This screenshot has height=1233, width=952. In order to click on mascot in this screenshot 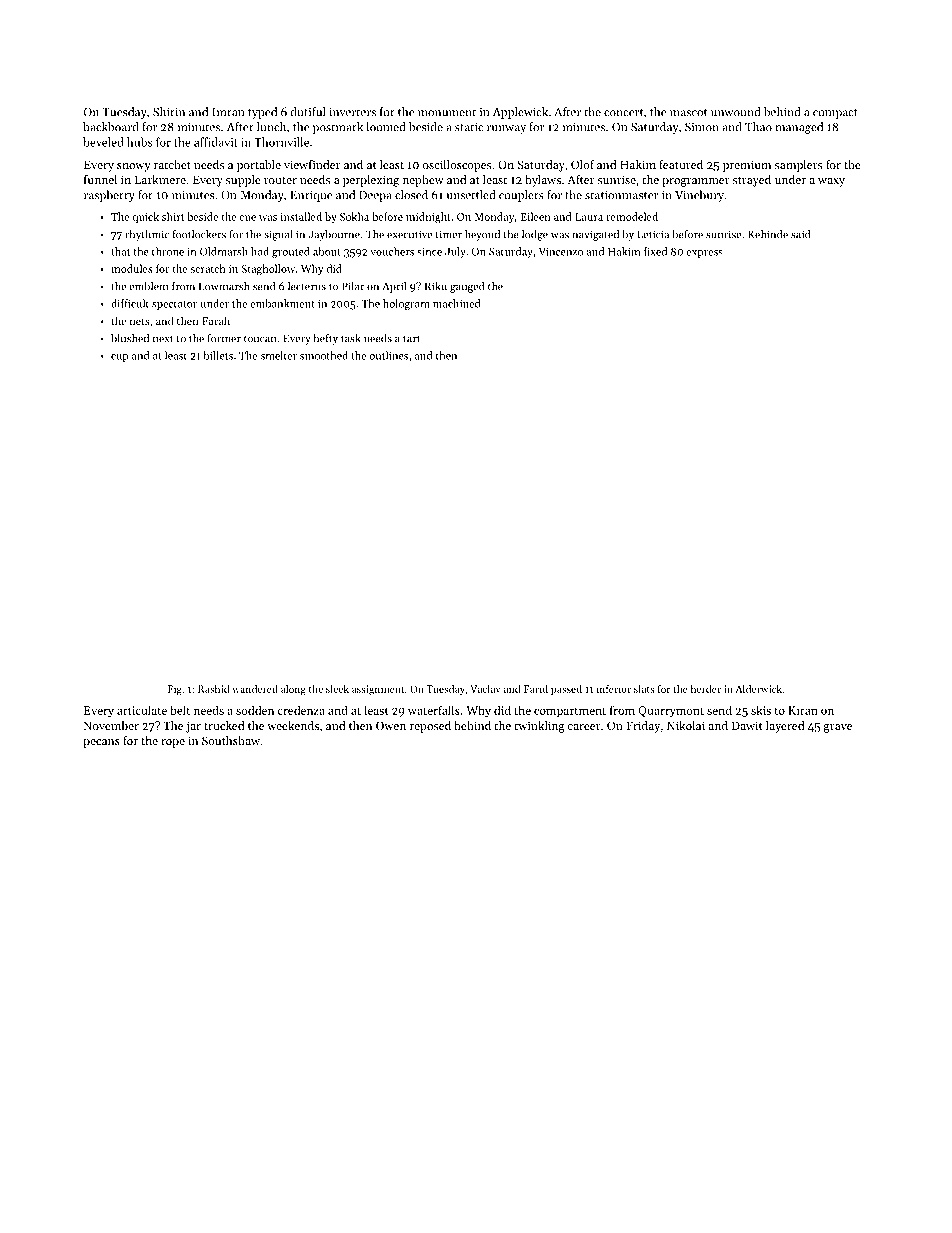, I will do `click(688, 113)`.
